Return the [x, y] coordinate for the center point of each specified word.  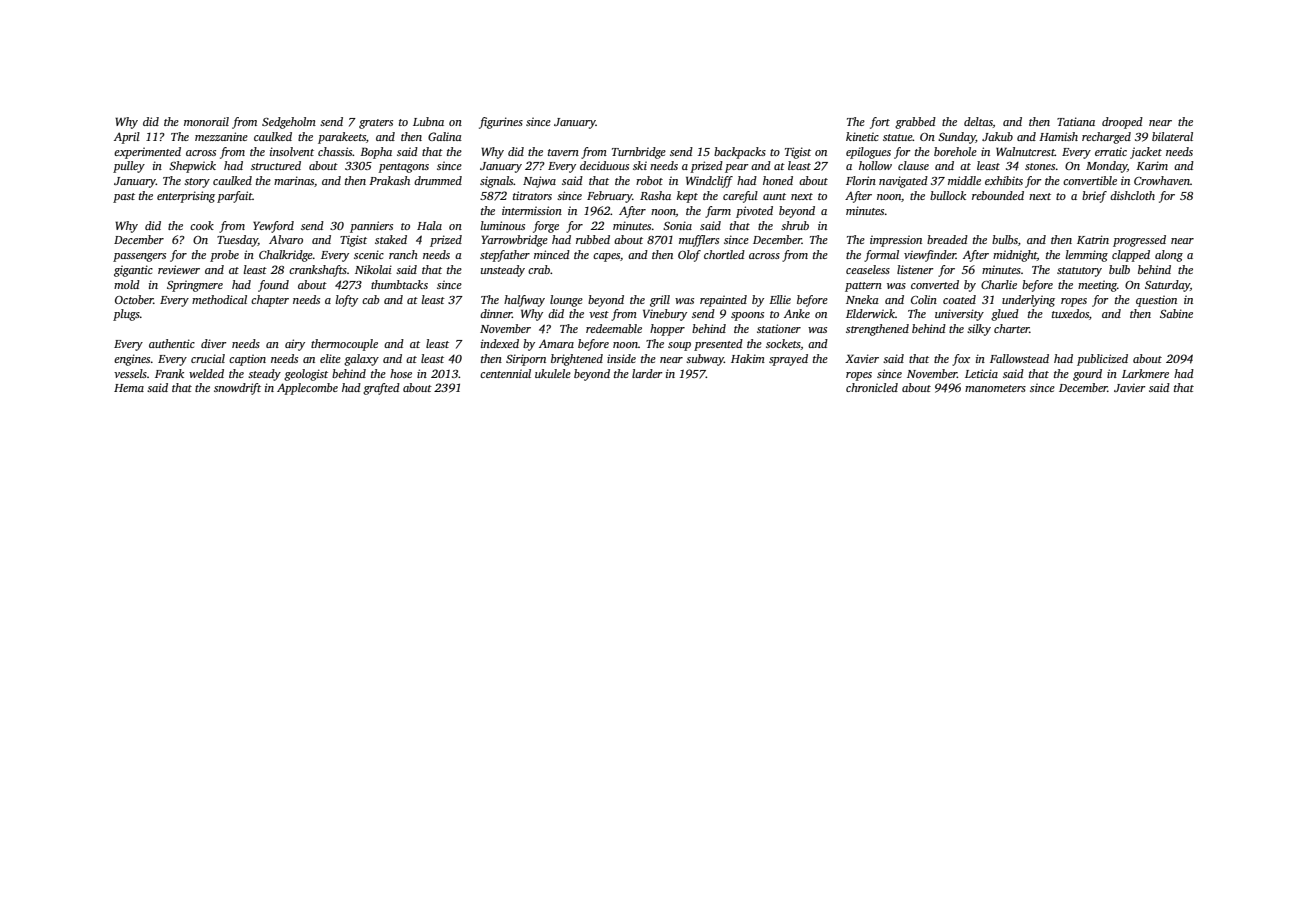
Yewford [273, 227]
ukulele [553, 373]
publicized [1102, 360]
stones [1040, 166]
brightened [577, 360]
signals [497, 182]
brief [1094, 197]
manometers [995, 388]
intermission [532, 210]
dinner [496, 313]
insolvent [292, 151]
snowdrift [237, 389]
